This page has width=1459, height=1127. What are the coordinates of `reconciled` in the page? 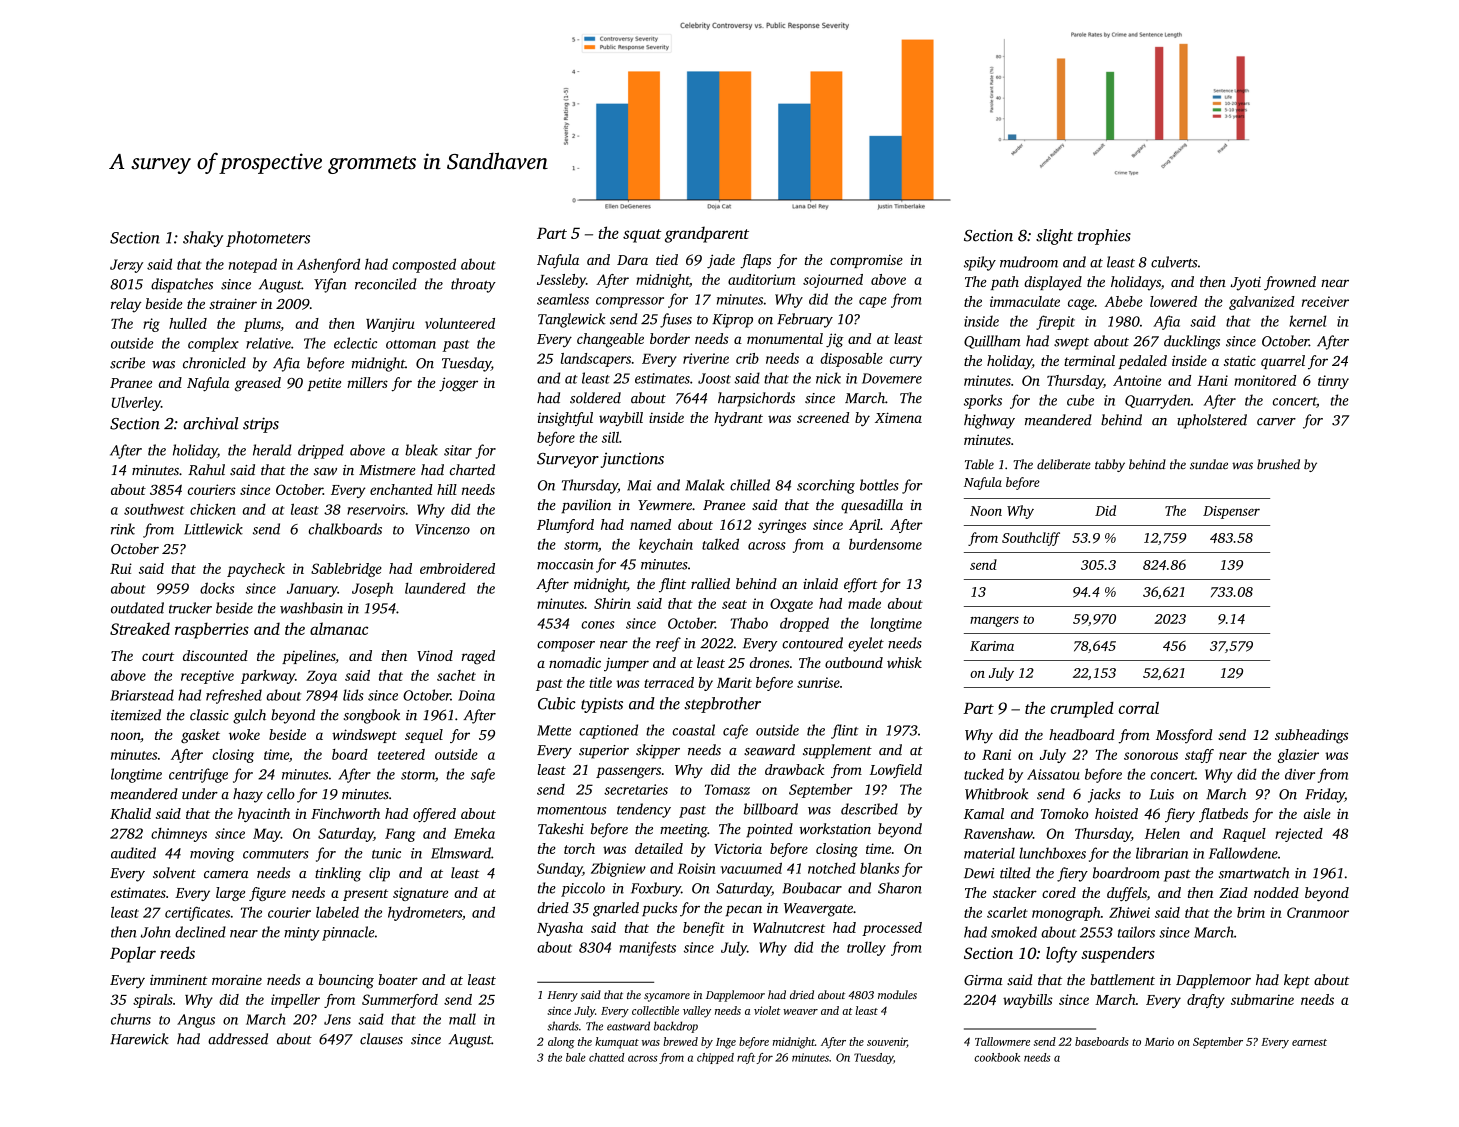 It's located at (386, 284).
